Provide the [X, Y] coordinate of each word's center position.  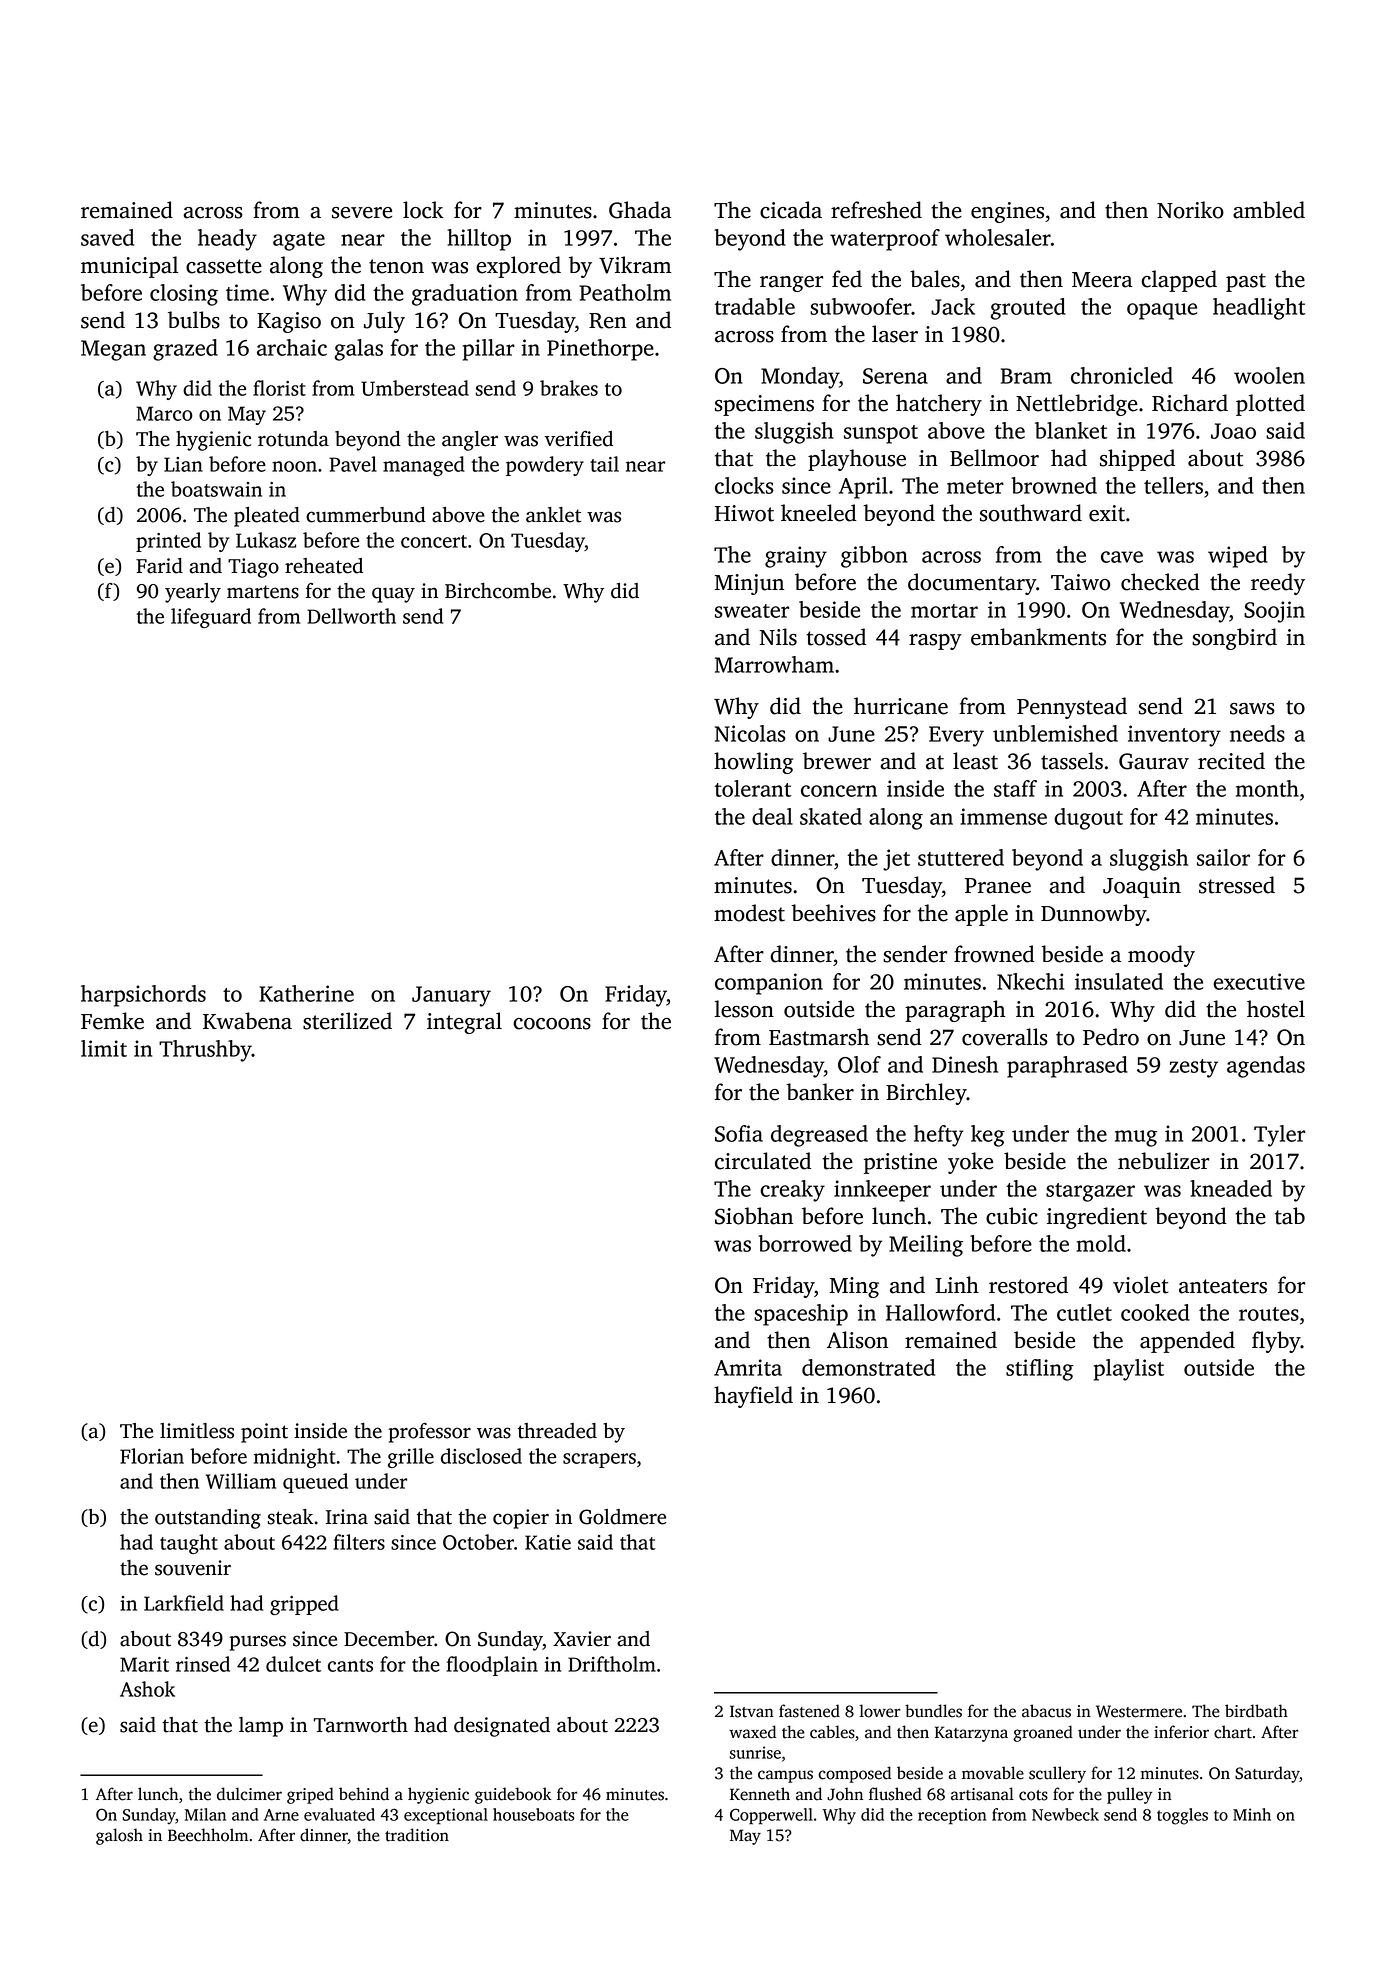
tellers [1173, 485]
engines [1007, 212]
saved [107, 237]
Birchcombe [498, 591]
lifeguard [211, 618]
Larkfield [184, 1603]
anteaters [1223, 1286]
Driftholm [612, 1664]
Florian [152, 1456]
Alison [857, 1340]
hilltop [479, 240]
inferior [1181, 1732]
